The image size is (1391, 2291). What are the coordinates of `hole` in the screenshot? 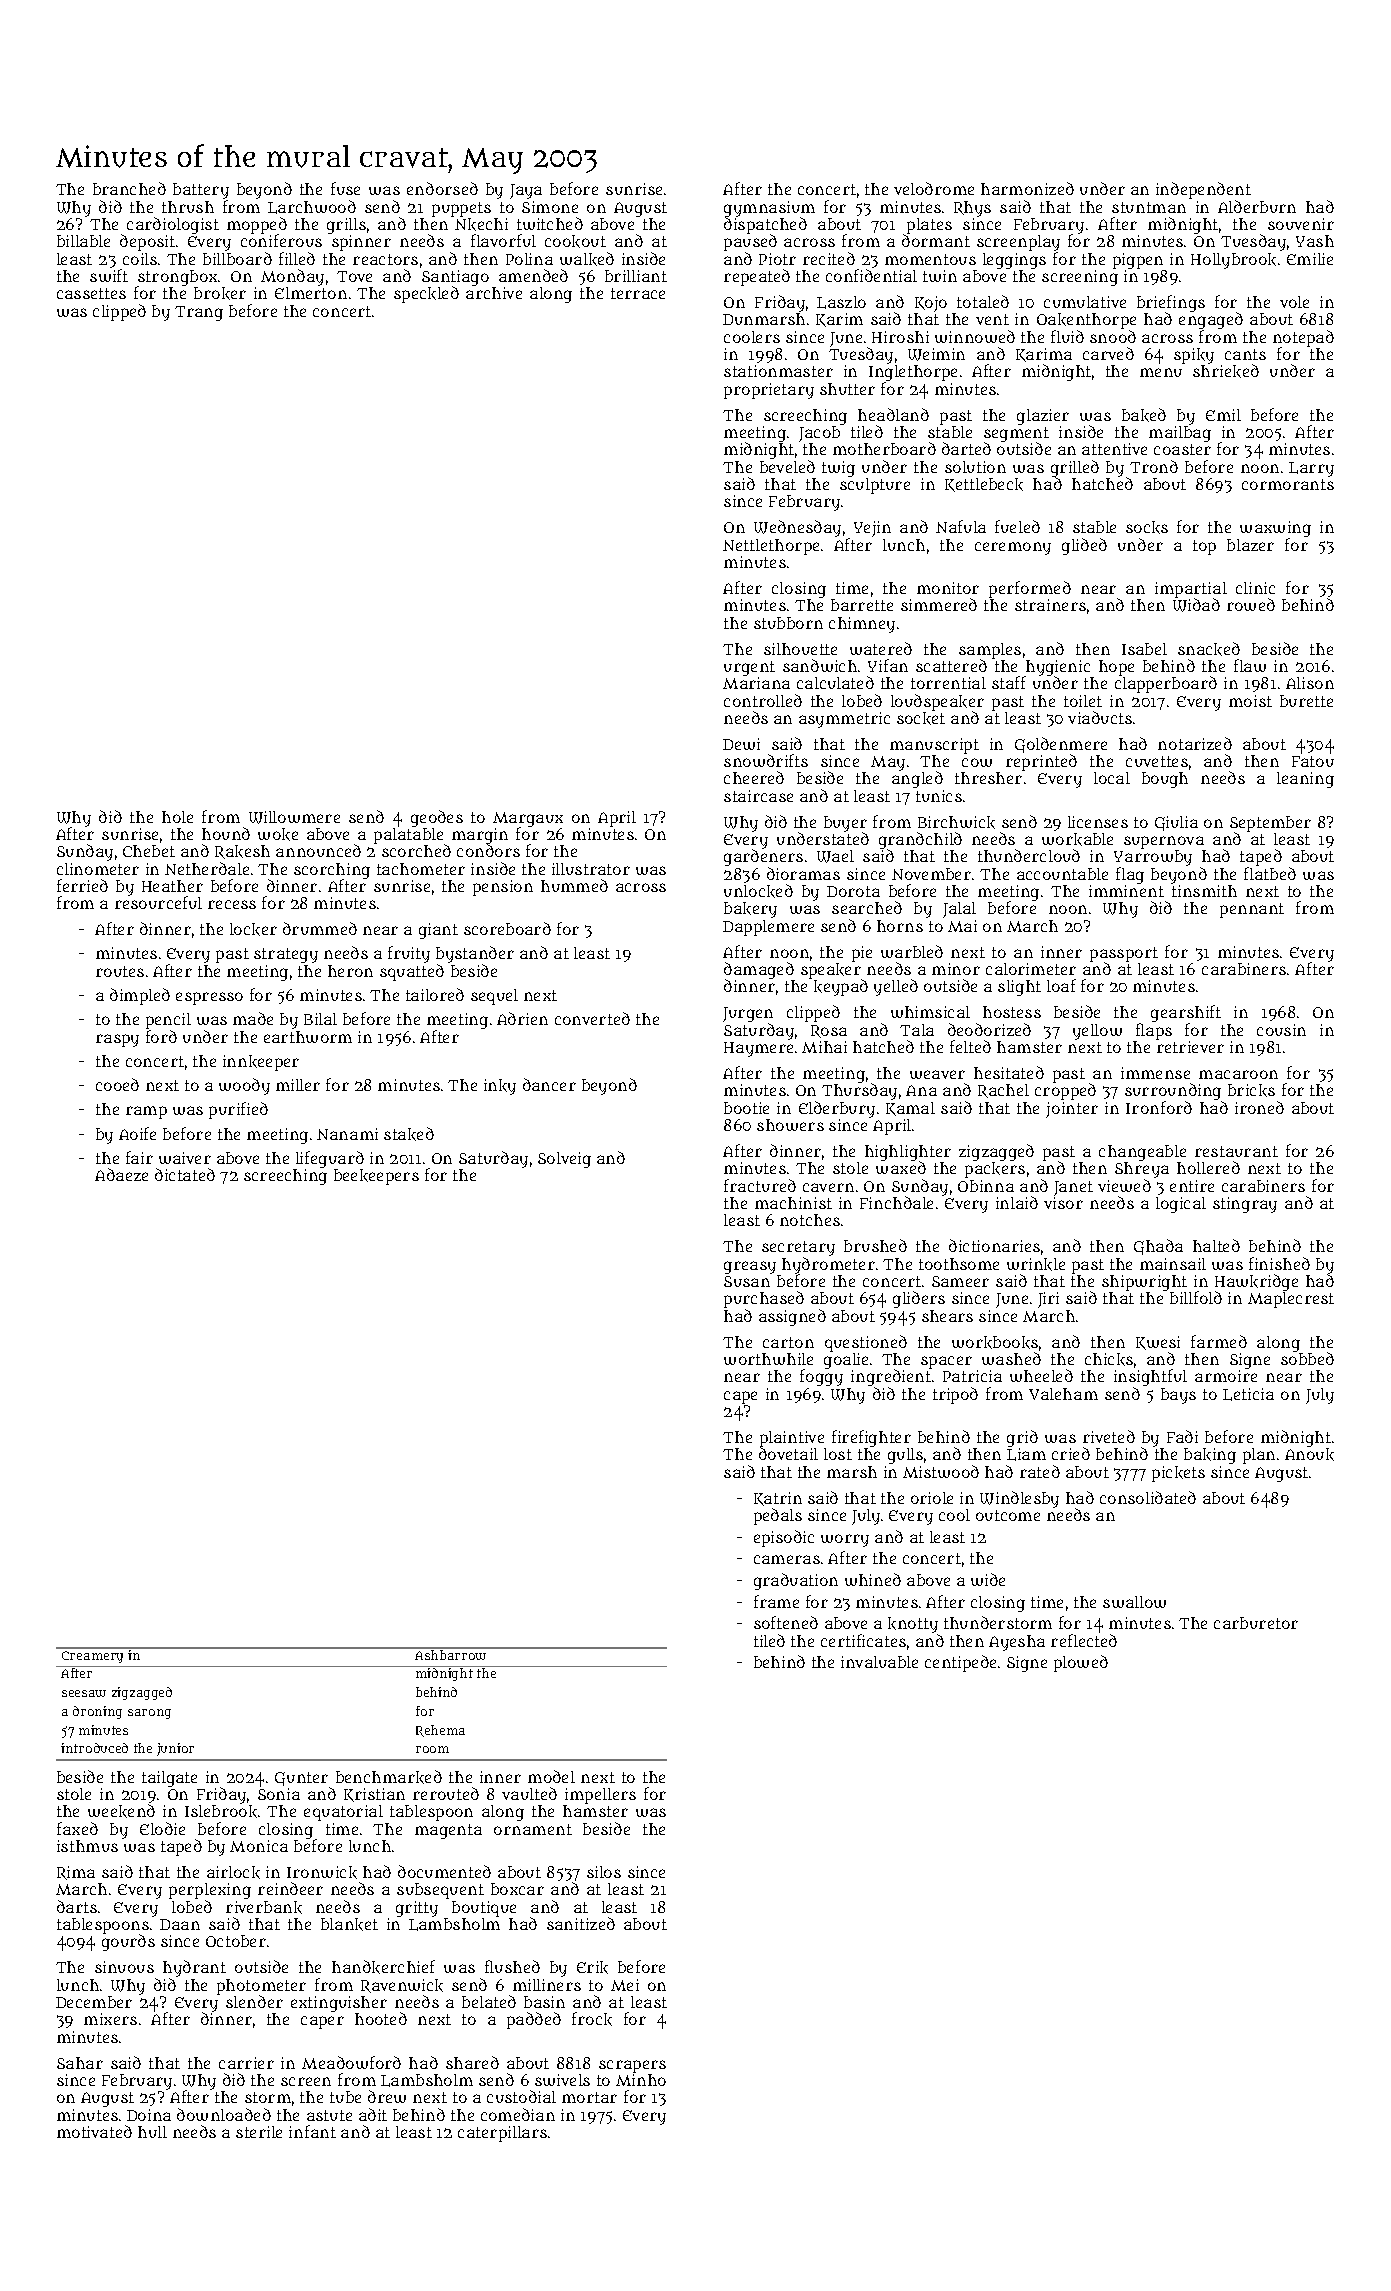 It's located at (177, 817).
